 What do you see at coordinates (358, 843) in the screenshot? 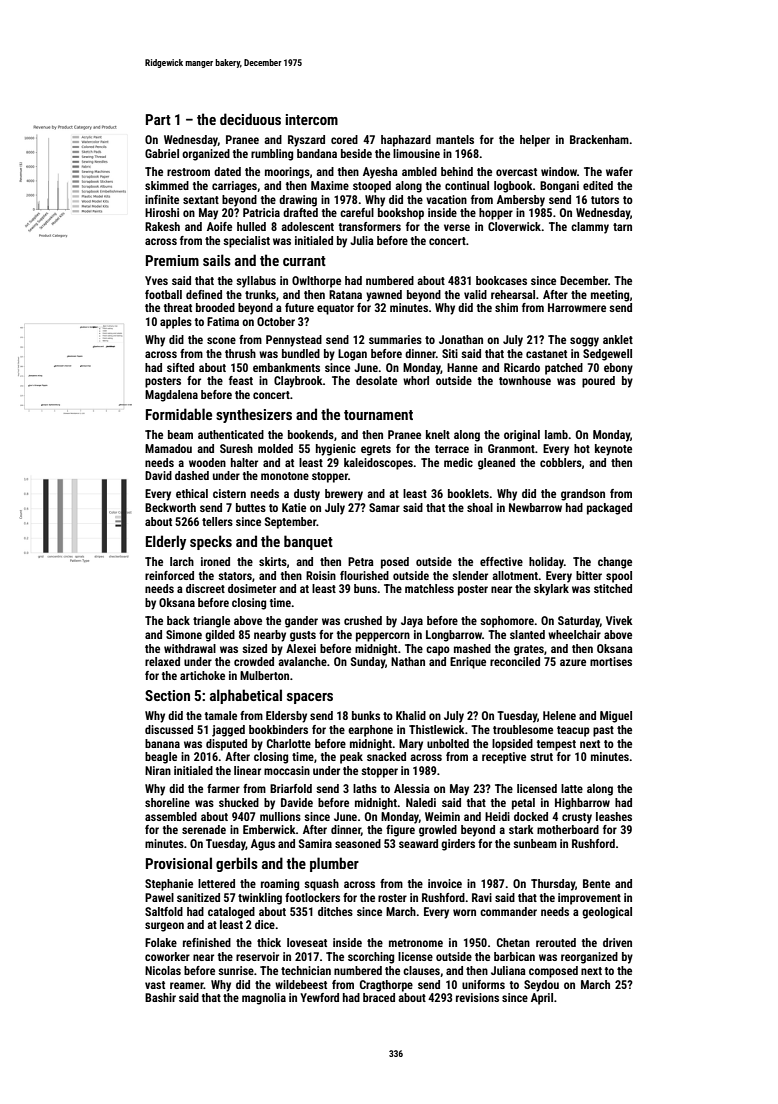
I see `seasoned` at bounding box center [358, 843].
